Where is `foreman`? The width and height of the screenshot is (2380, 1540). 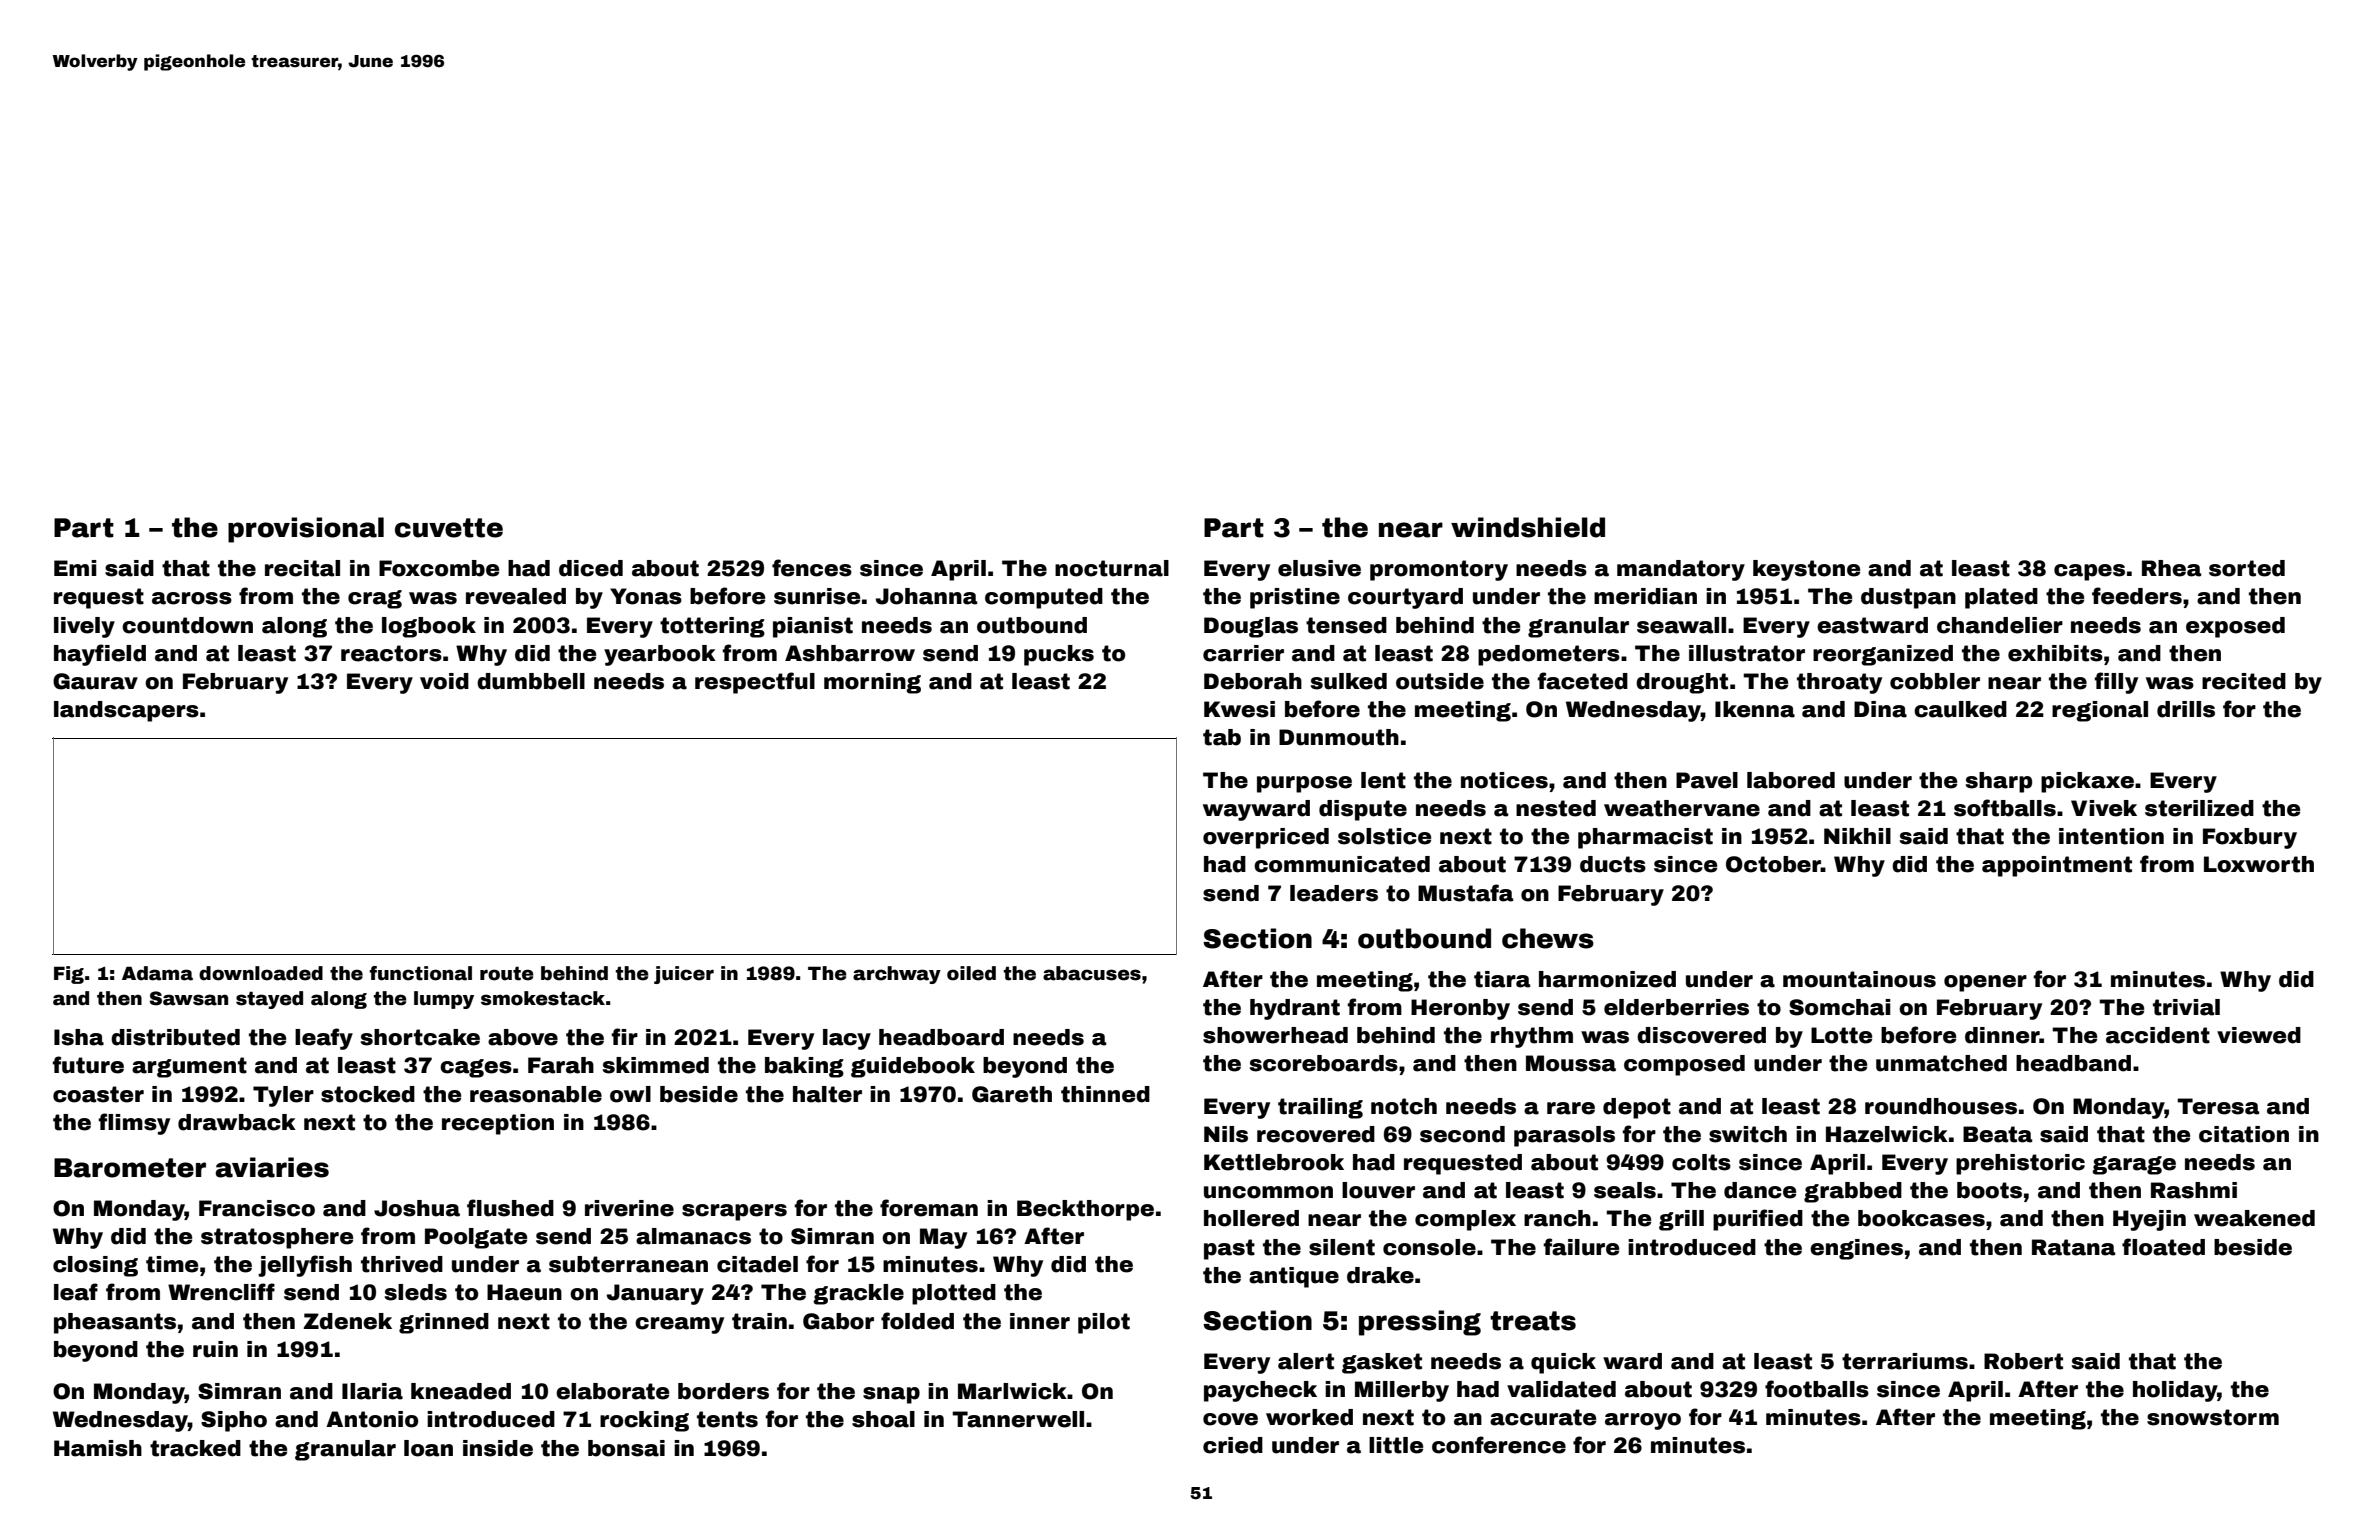 foreman is located at coordinates (929, 1208).
